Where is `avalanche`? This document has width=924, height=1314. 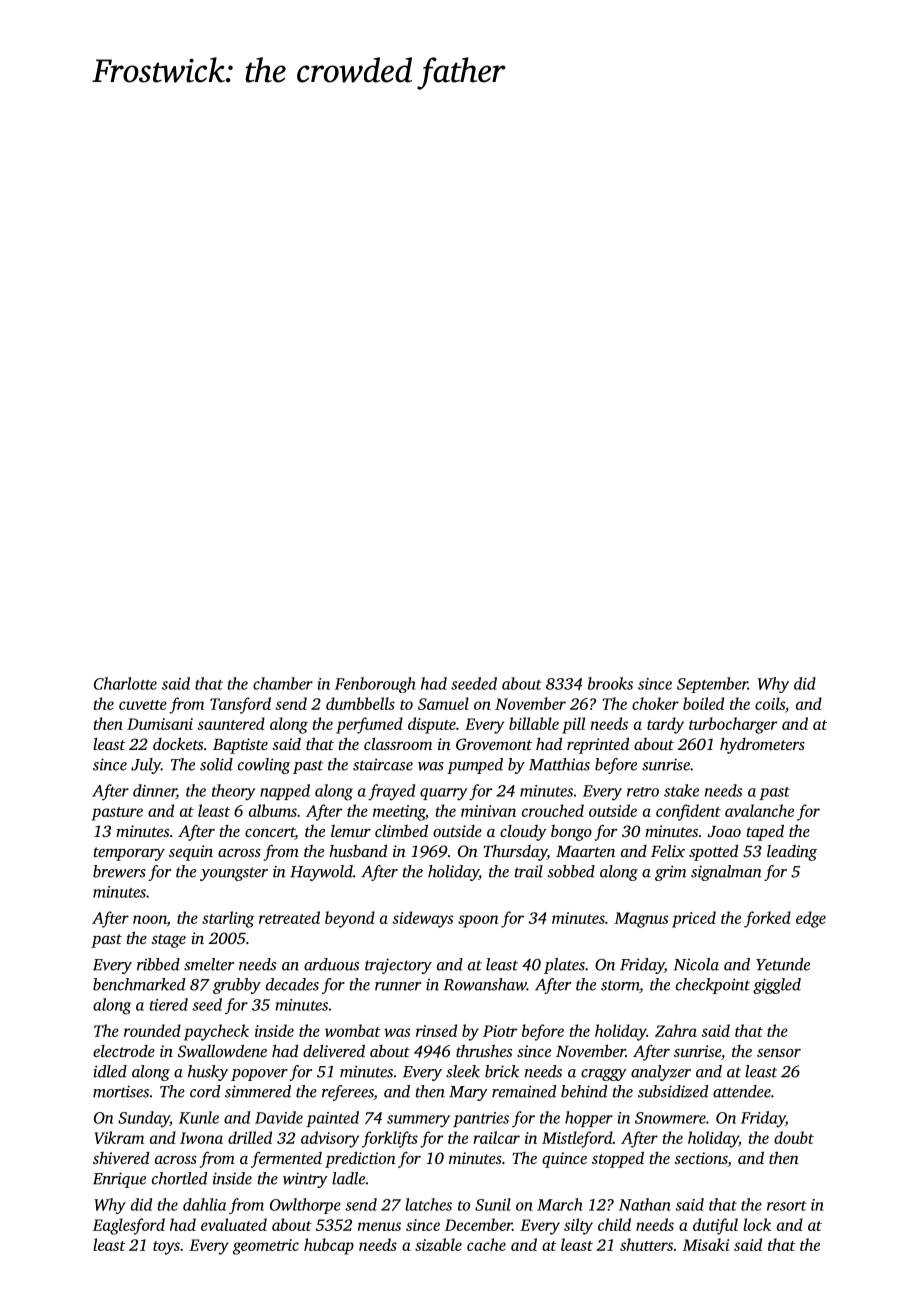
avalanche is located at coordinates (759, 810).
